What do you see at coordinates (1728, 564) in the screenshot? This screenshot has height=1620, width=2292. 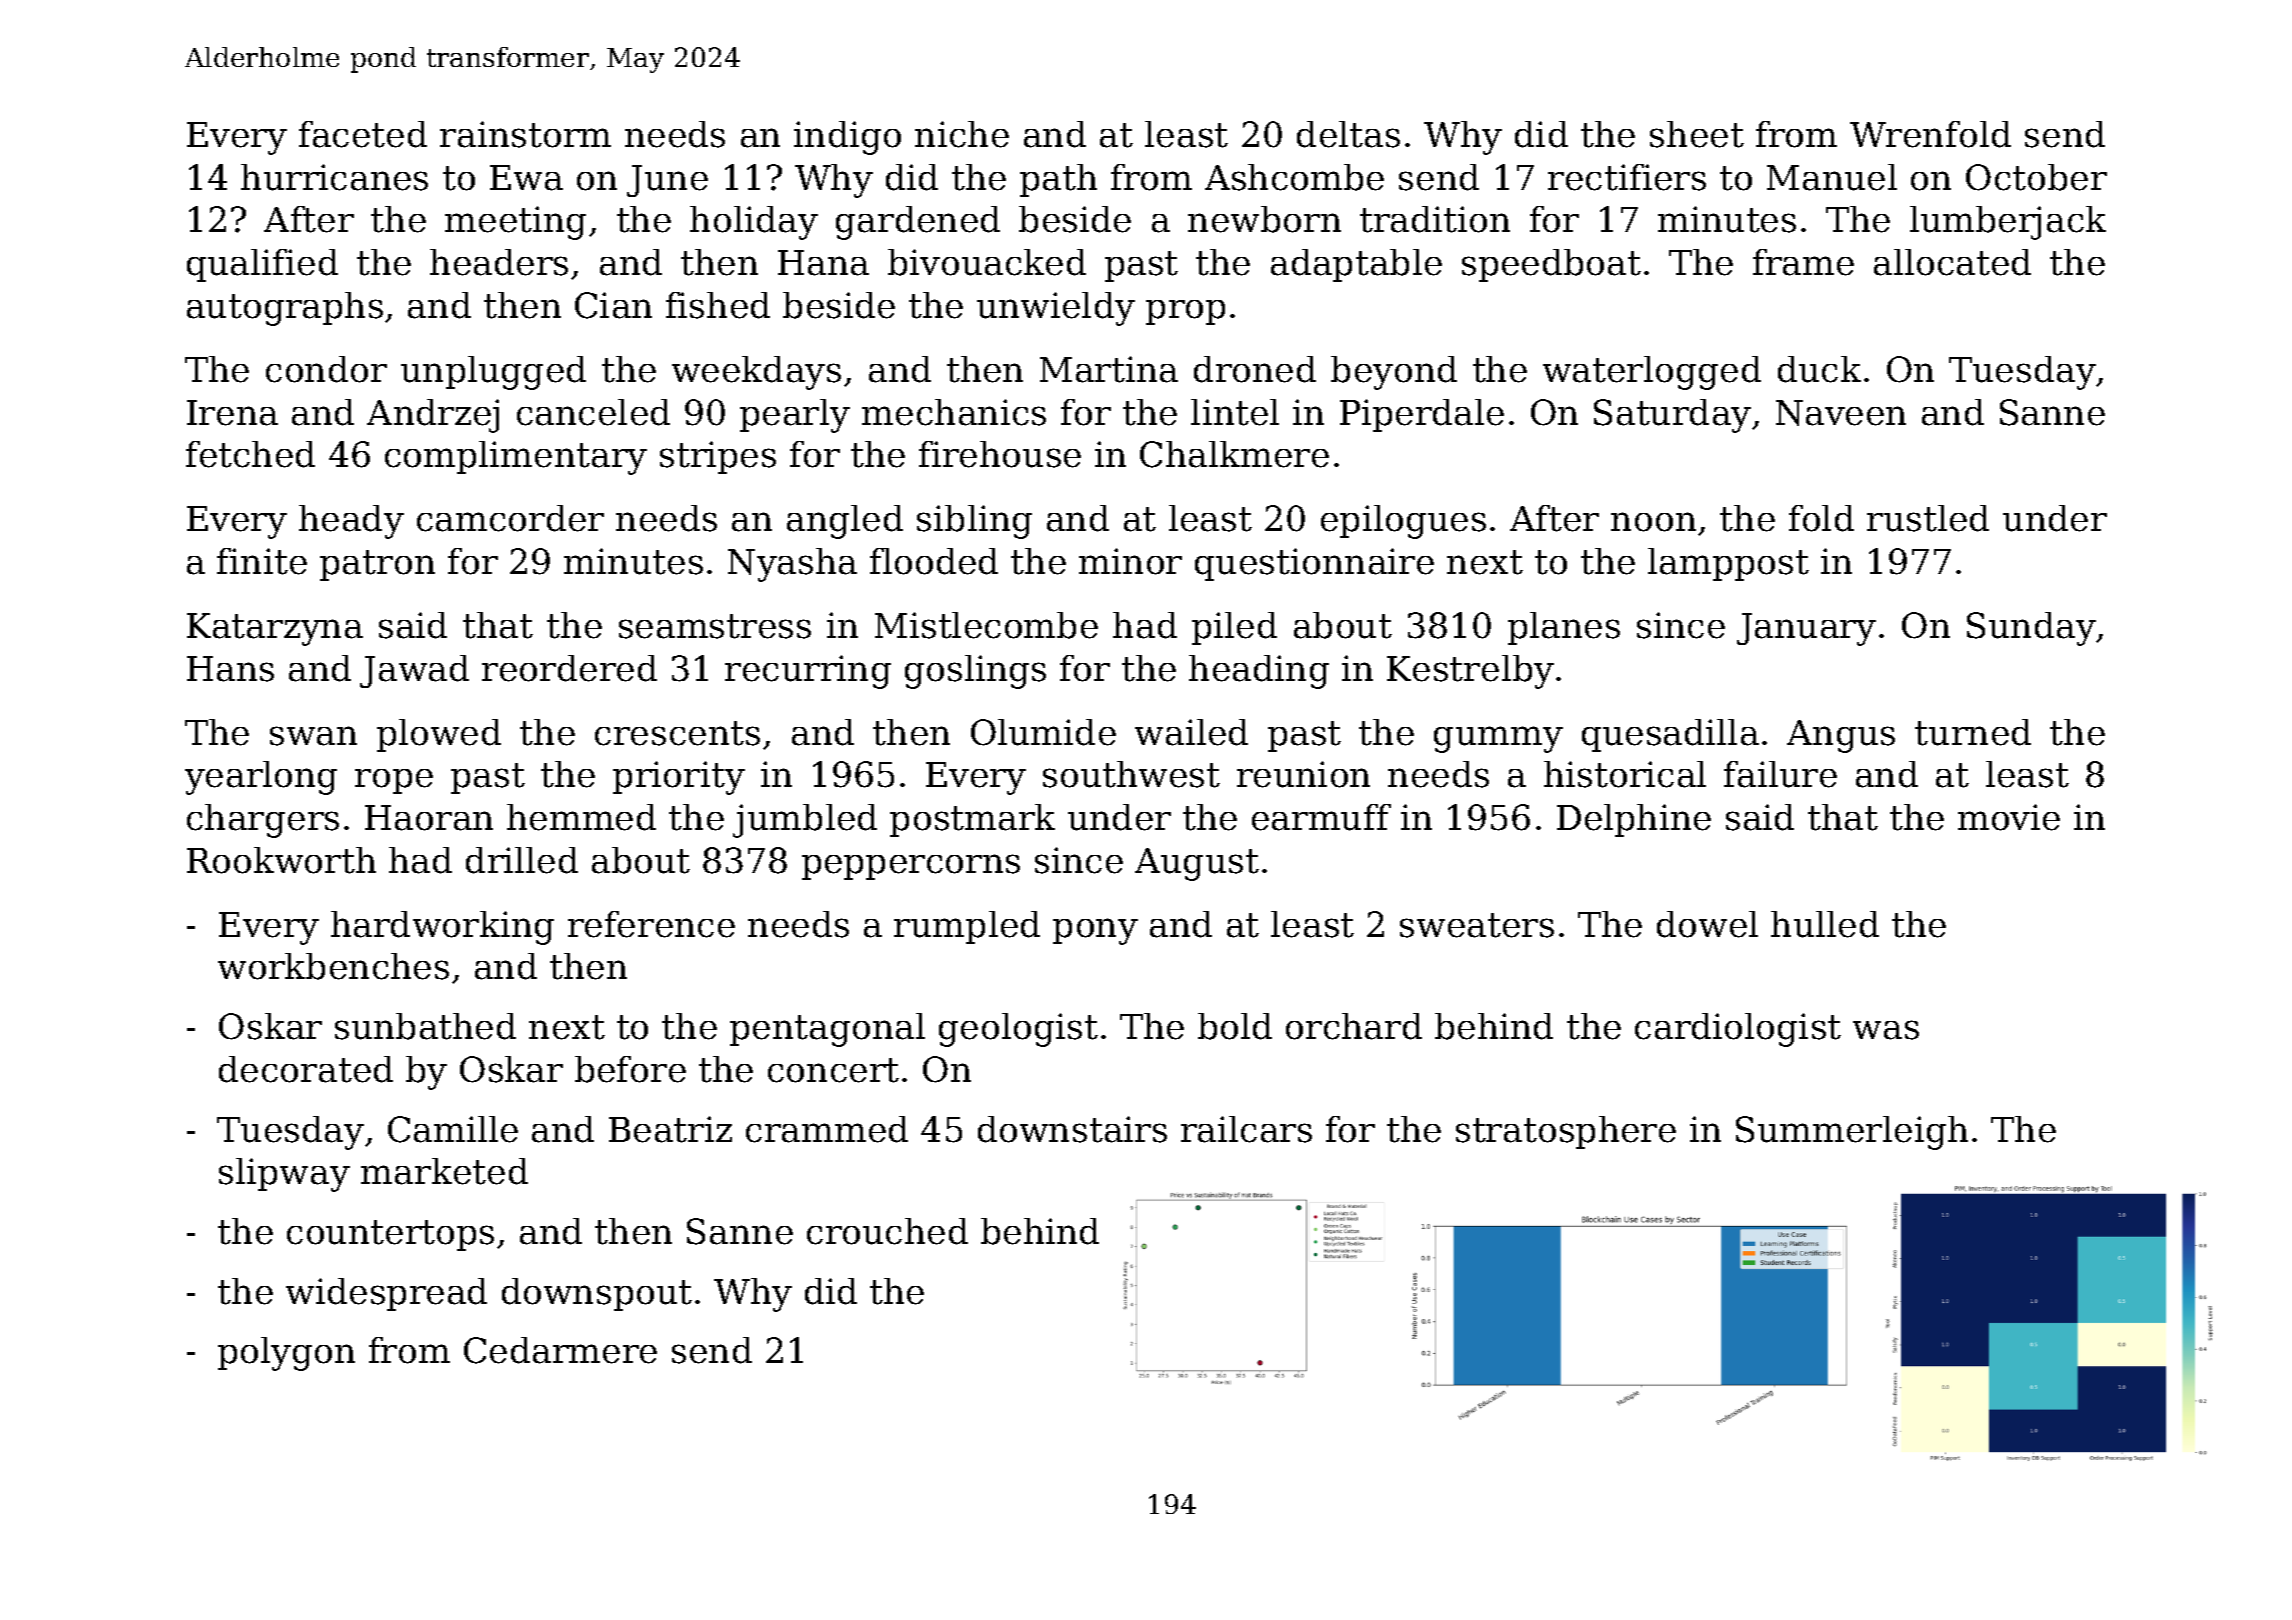 I see `lamppost` at bounding box center [1728, 564].
